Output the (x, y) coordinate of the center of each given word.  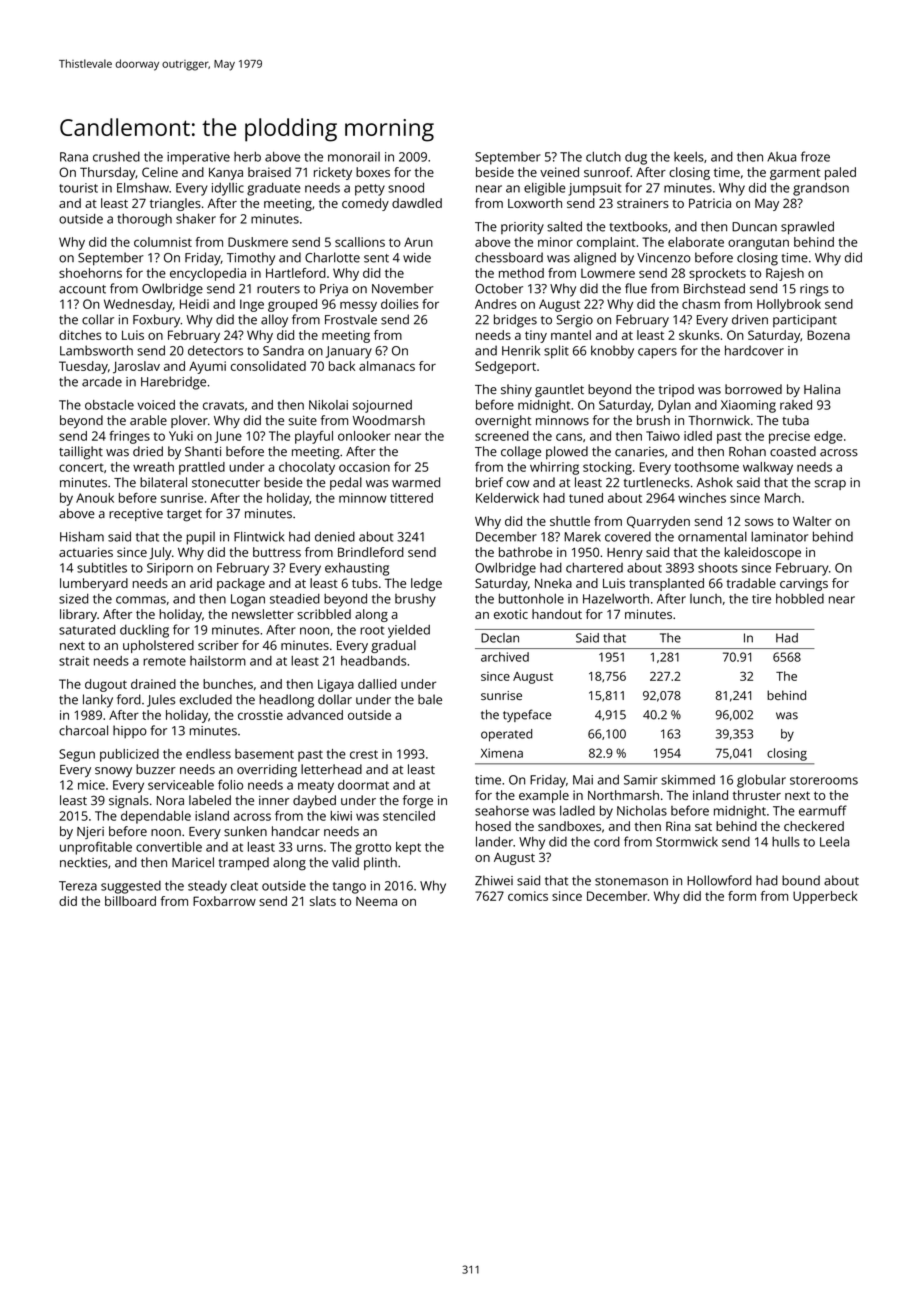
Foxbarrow (224, 901)
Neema (376, 901)
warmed (416, 482)
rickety (333, 173)
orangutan (758, 244)
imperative (198, 158)
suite (303, 420)
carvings (804, 584)
